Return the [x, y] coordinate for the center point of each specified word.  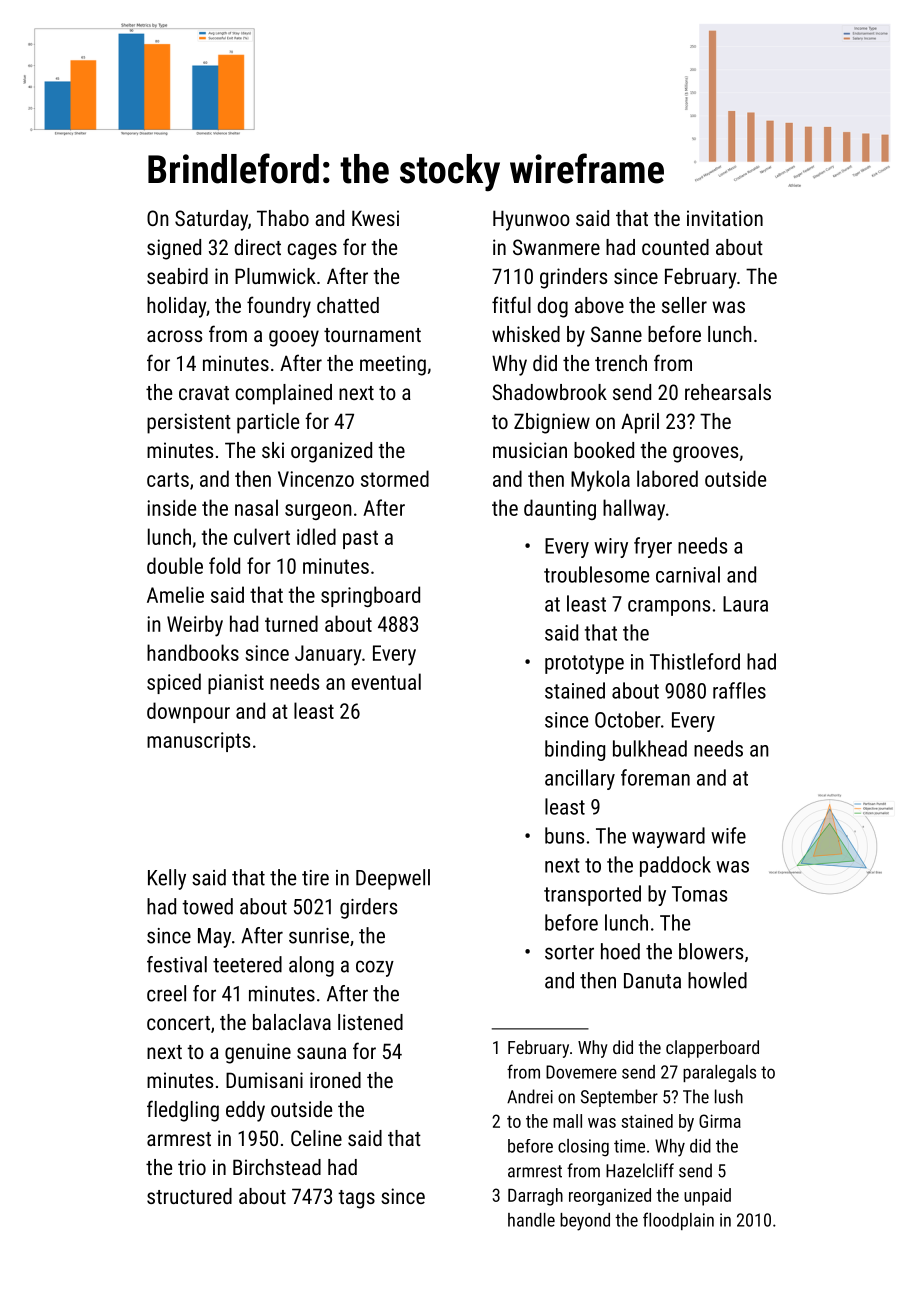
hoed [620, 951]
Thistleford [695, 661]
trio [192, 1167]
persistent [189, 423]
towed [207, 906]
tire [315, 878]
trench [621, 363]
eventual [386, 681]
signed [174, 249]
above [599, 305]
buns [564, 835]
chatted [348, 305]
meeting [393, 365]
